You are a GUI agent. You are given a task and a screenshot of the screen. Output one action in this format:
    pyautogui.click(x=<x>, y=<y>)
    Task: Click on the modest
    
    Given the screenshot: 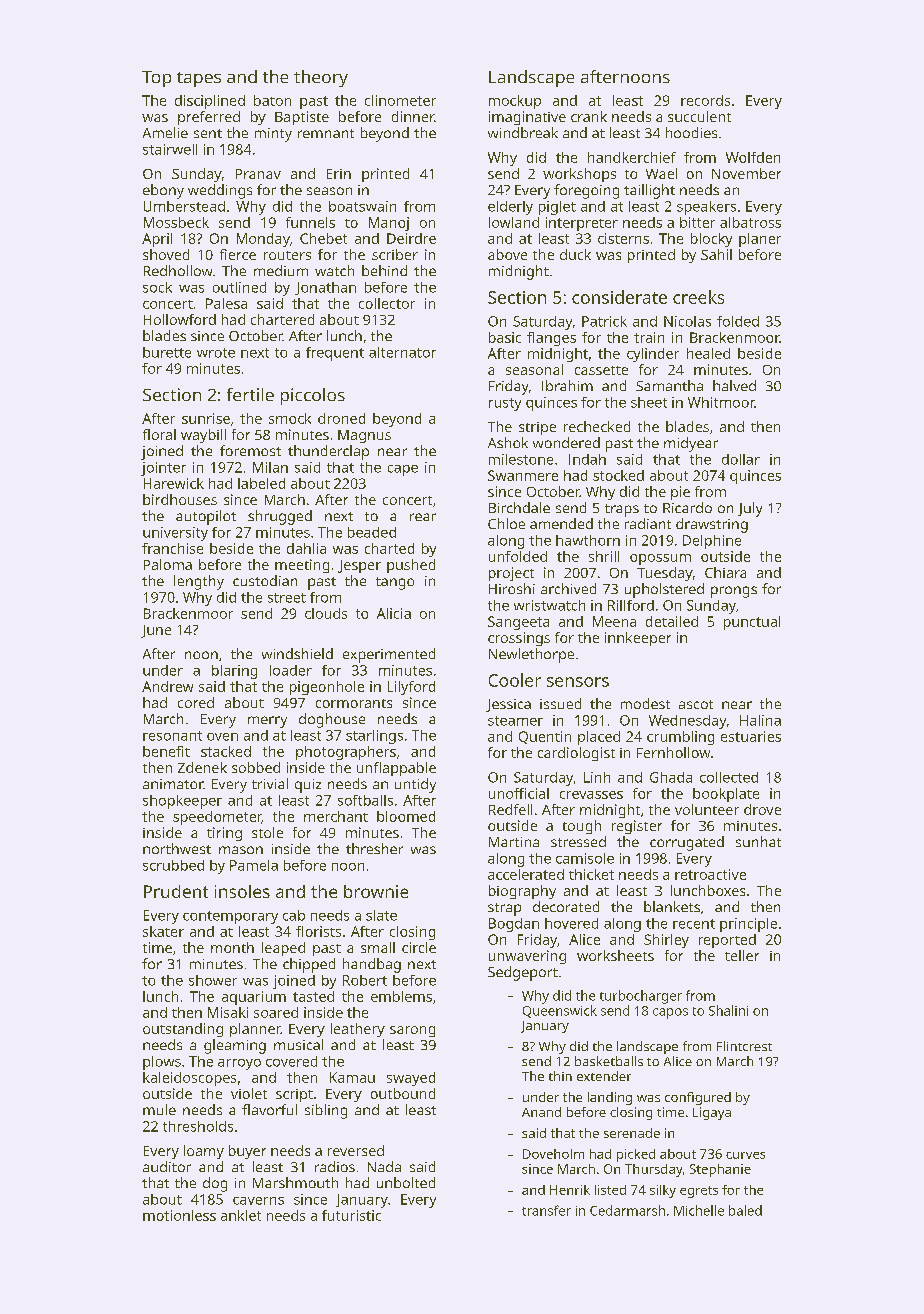 What is the action you would take?
    pyautogui.click(x=645, y=703)
